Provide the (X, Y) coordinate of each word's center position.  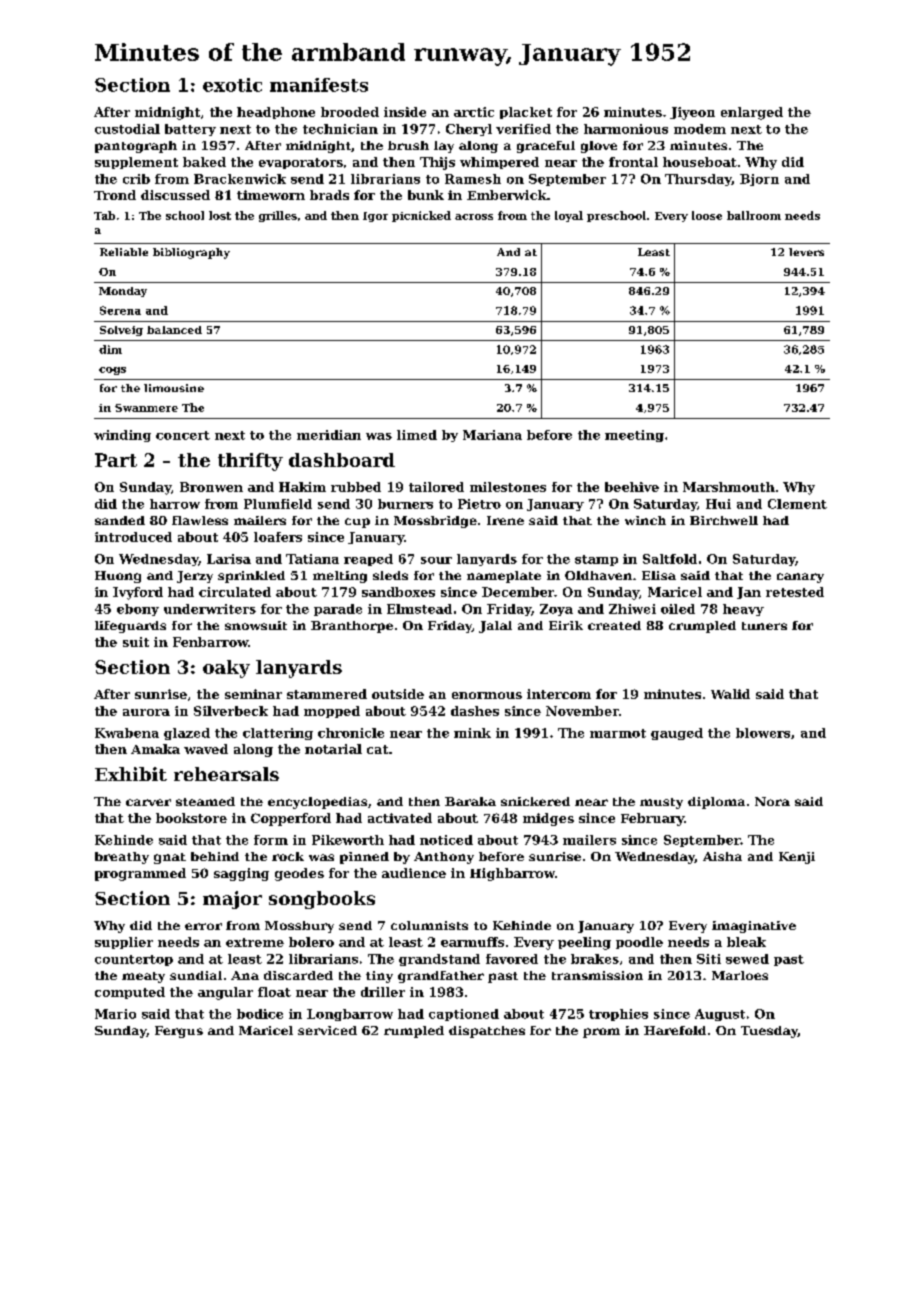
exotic (232, 85)
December (518, 592)
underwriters (210, 609)
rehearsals (226, 774)
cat (377, 749)
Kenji (797, 858)
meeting (634, 436)
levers (806, 252)
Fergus (179, 1032)
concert (183, 435)
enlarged (752, 113)
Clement (797, 504)
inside (405, 112)
